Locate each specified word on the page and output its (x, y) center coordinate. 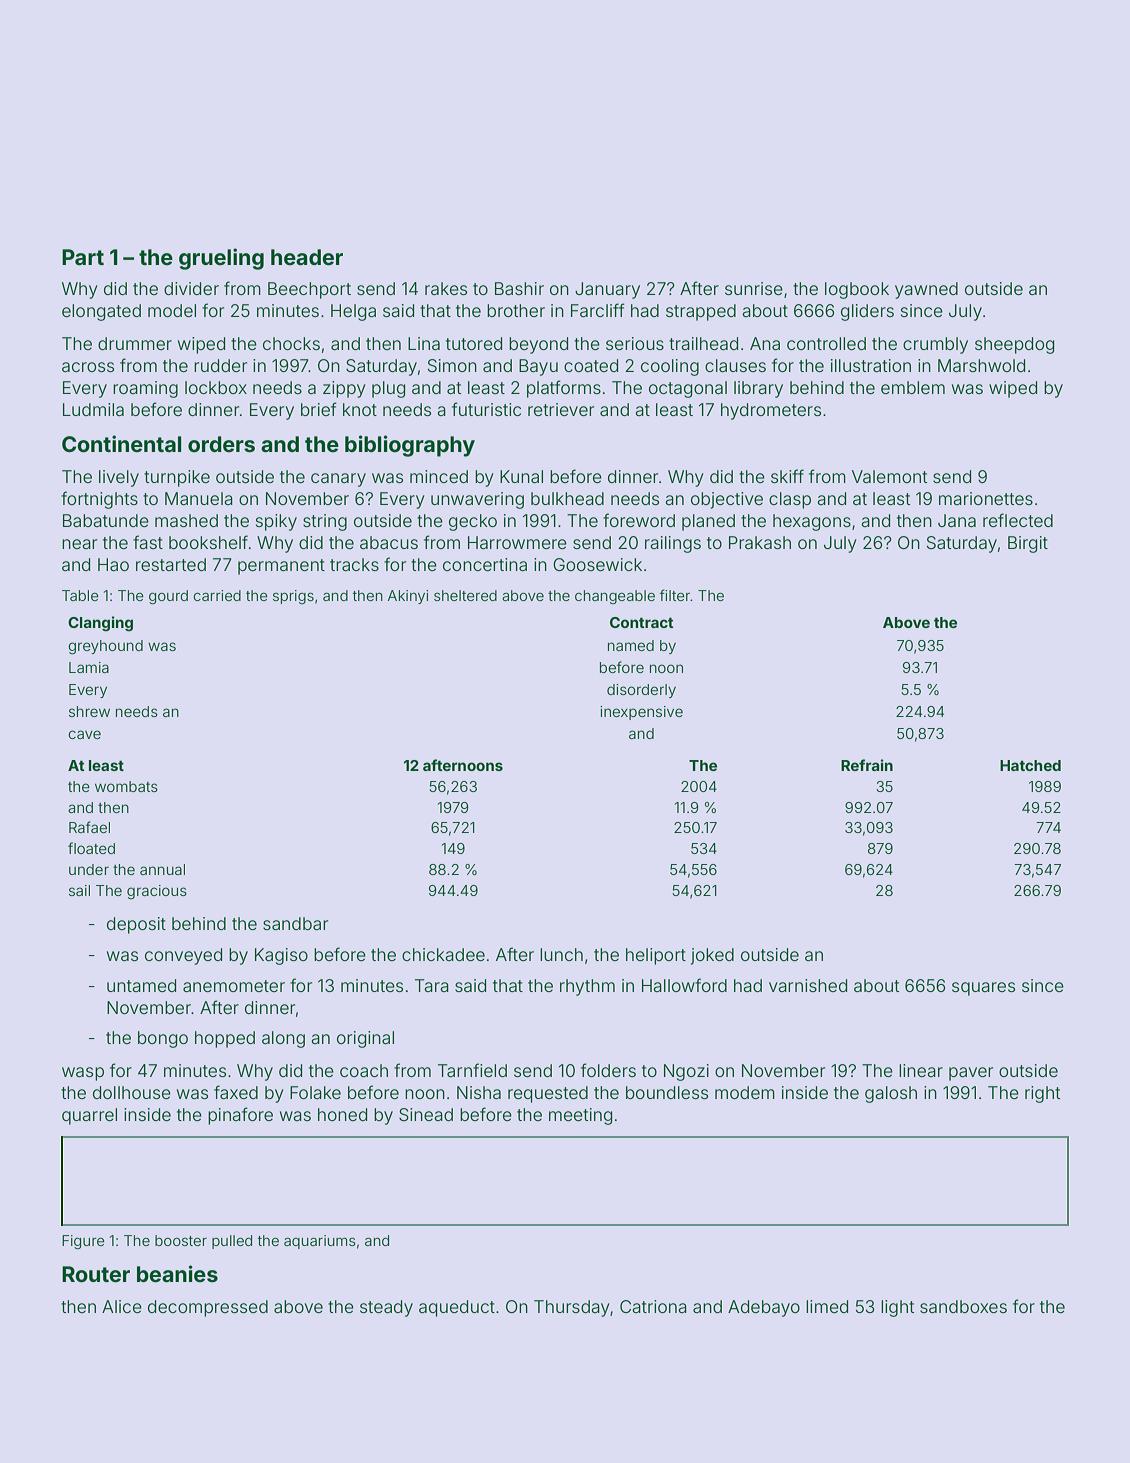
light (897, 1308)
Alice (122, 1306)
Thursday (572, 1308)
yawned (926, 290)
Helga (353, 312)
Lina (424, 343)
